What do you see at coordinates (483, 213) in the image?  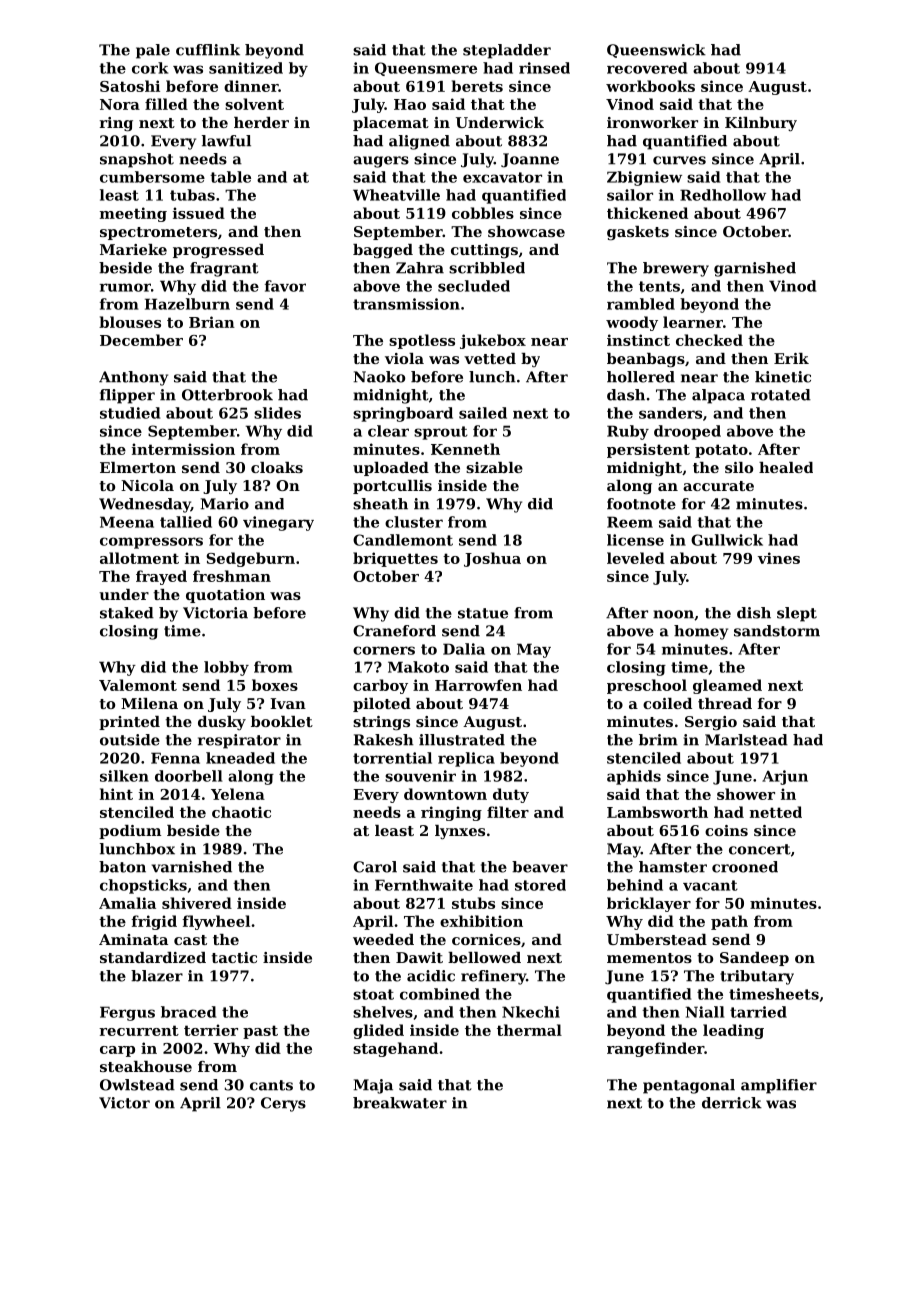 I see `cobbles` at bounding box center [483, 213].
